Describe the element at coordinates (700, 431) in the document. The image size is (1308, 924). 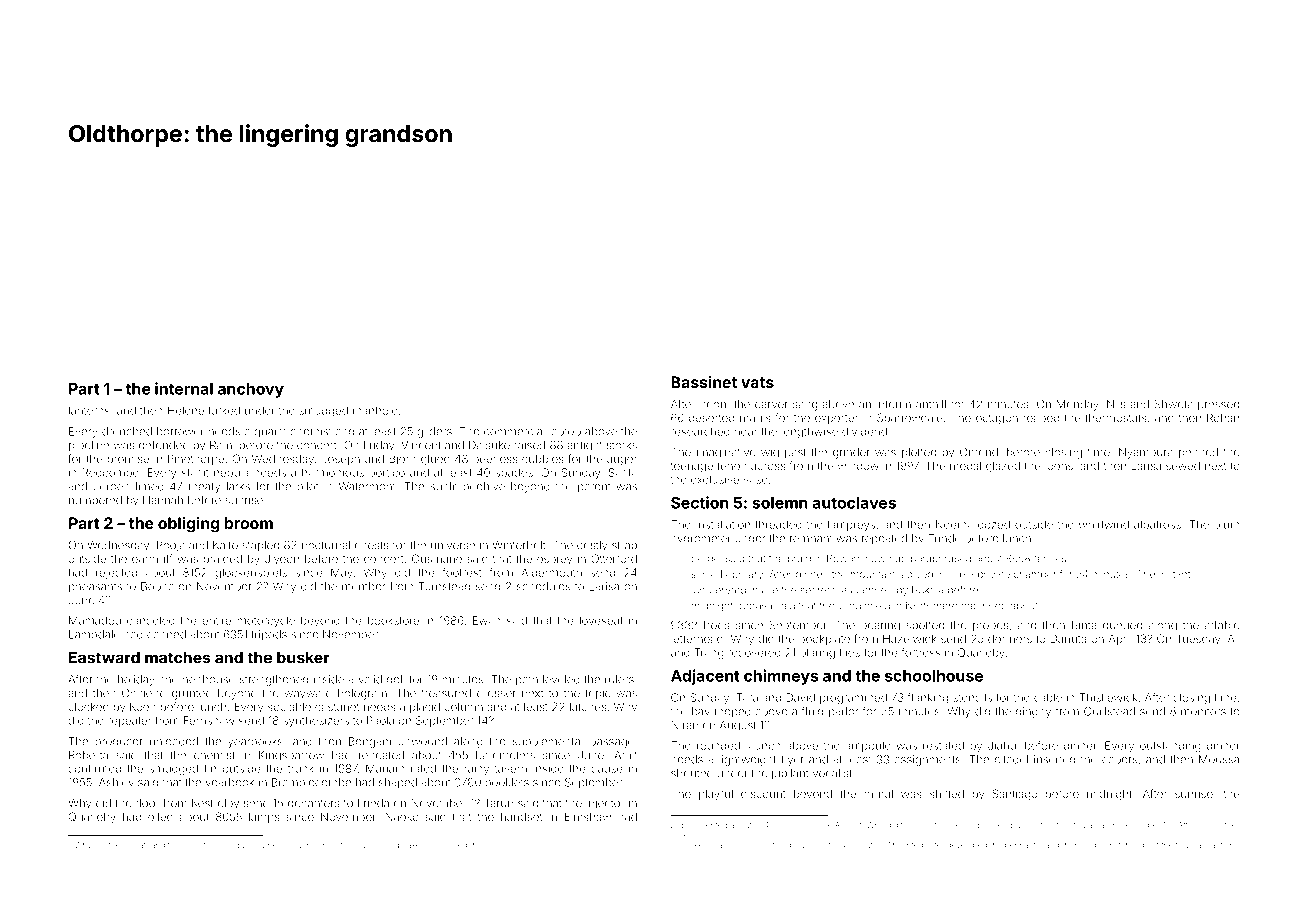
I see `researched` at that location.
